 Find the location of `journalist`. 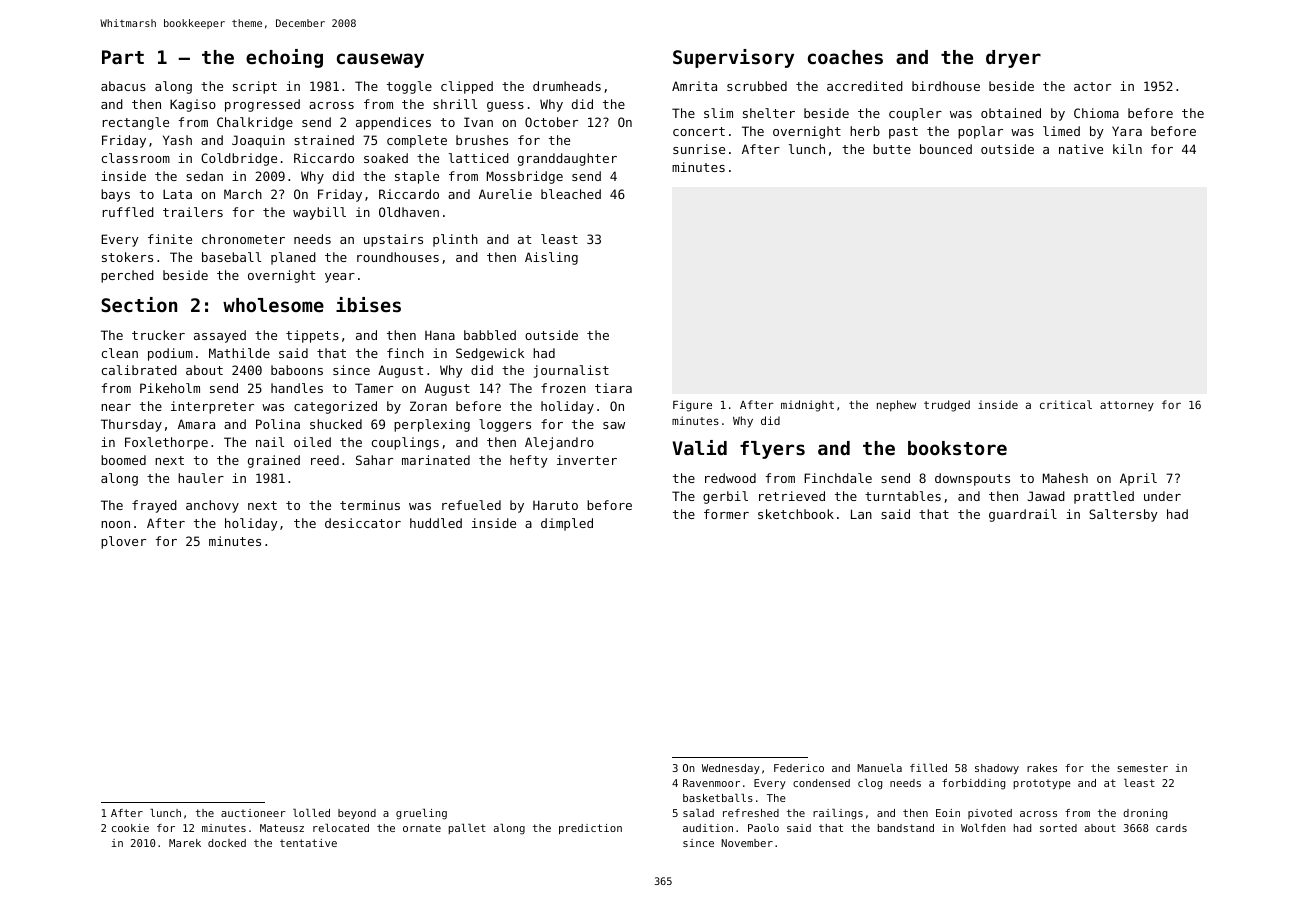

journalist is located at coordinates (571, 371).
